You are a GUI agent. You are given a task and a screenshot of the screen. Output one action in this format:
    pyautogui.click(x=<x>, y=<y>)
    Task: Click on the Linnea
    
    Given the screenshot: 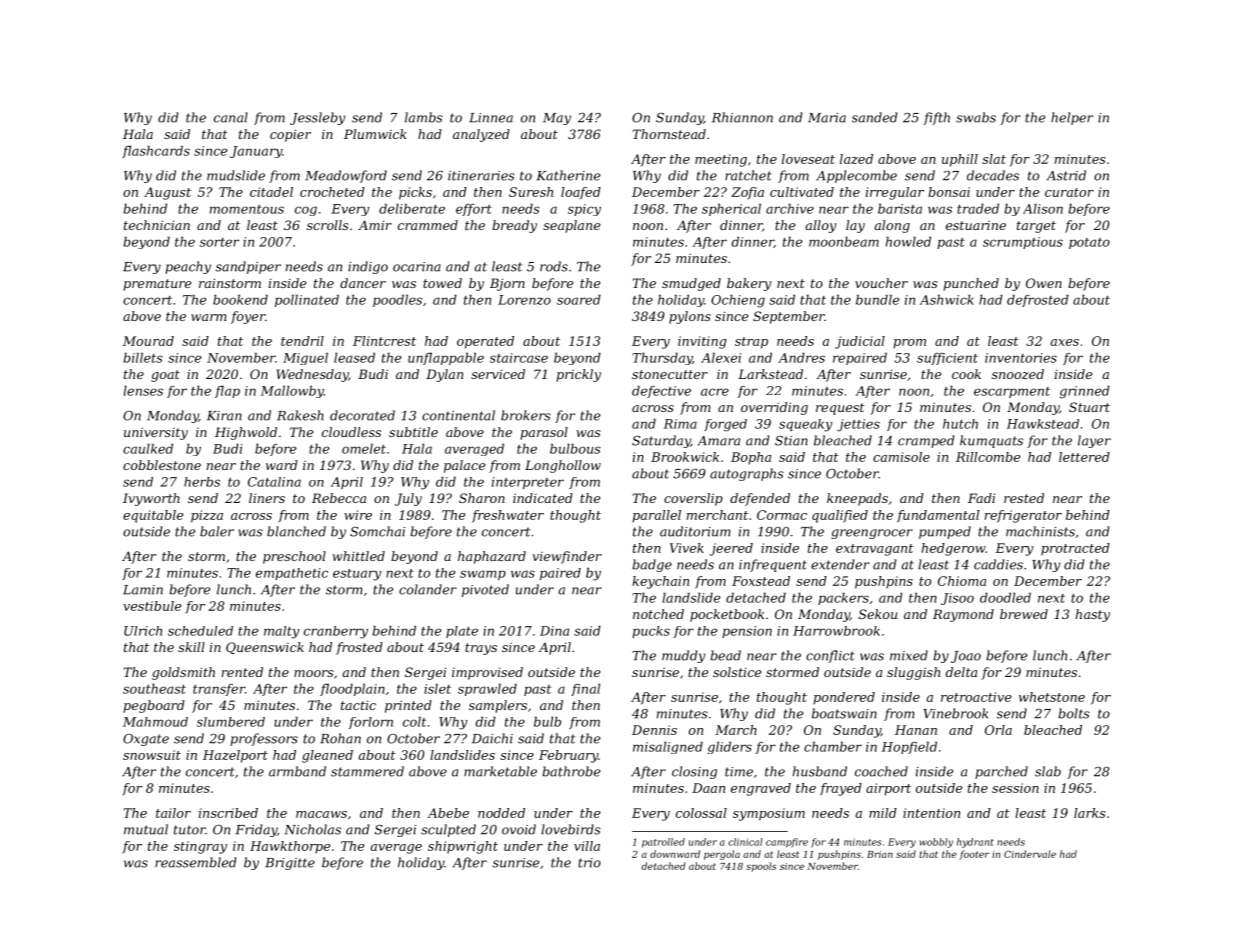 What is the action you would take?
    pyautogui.click(x=491, y=118)
